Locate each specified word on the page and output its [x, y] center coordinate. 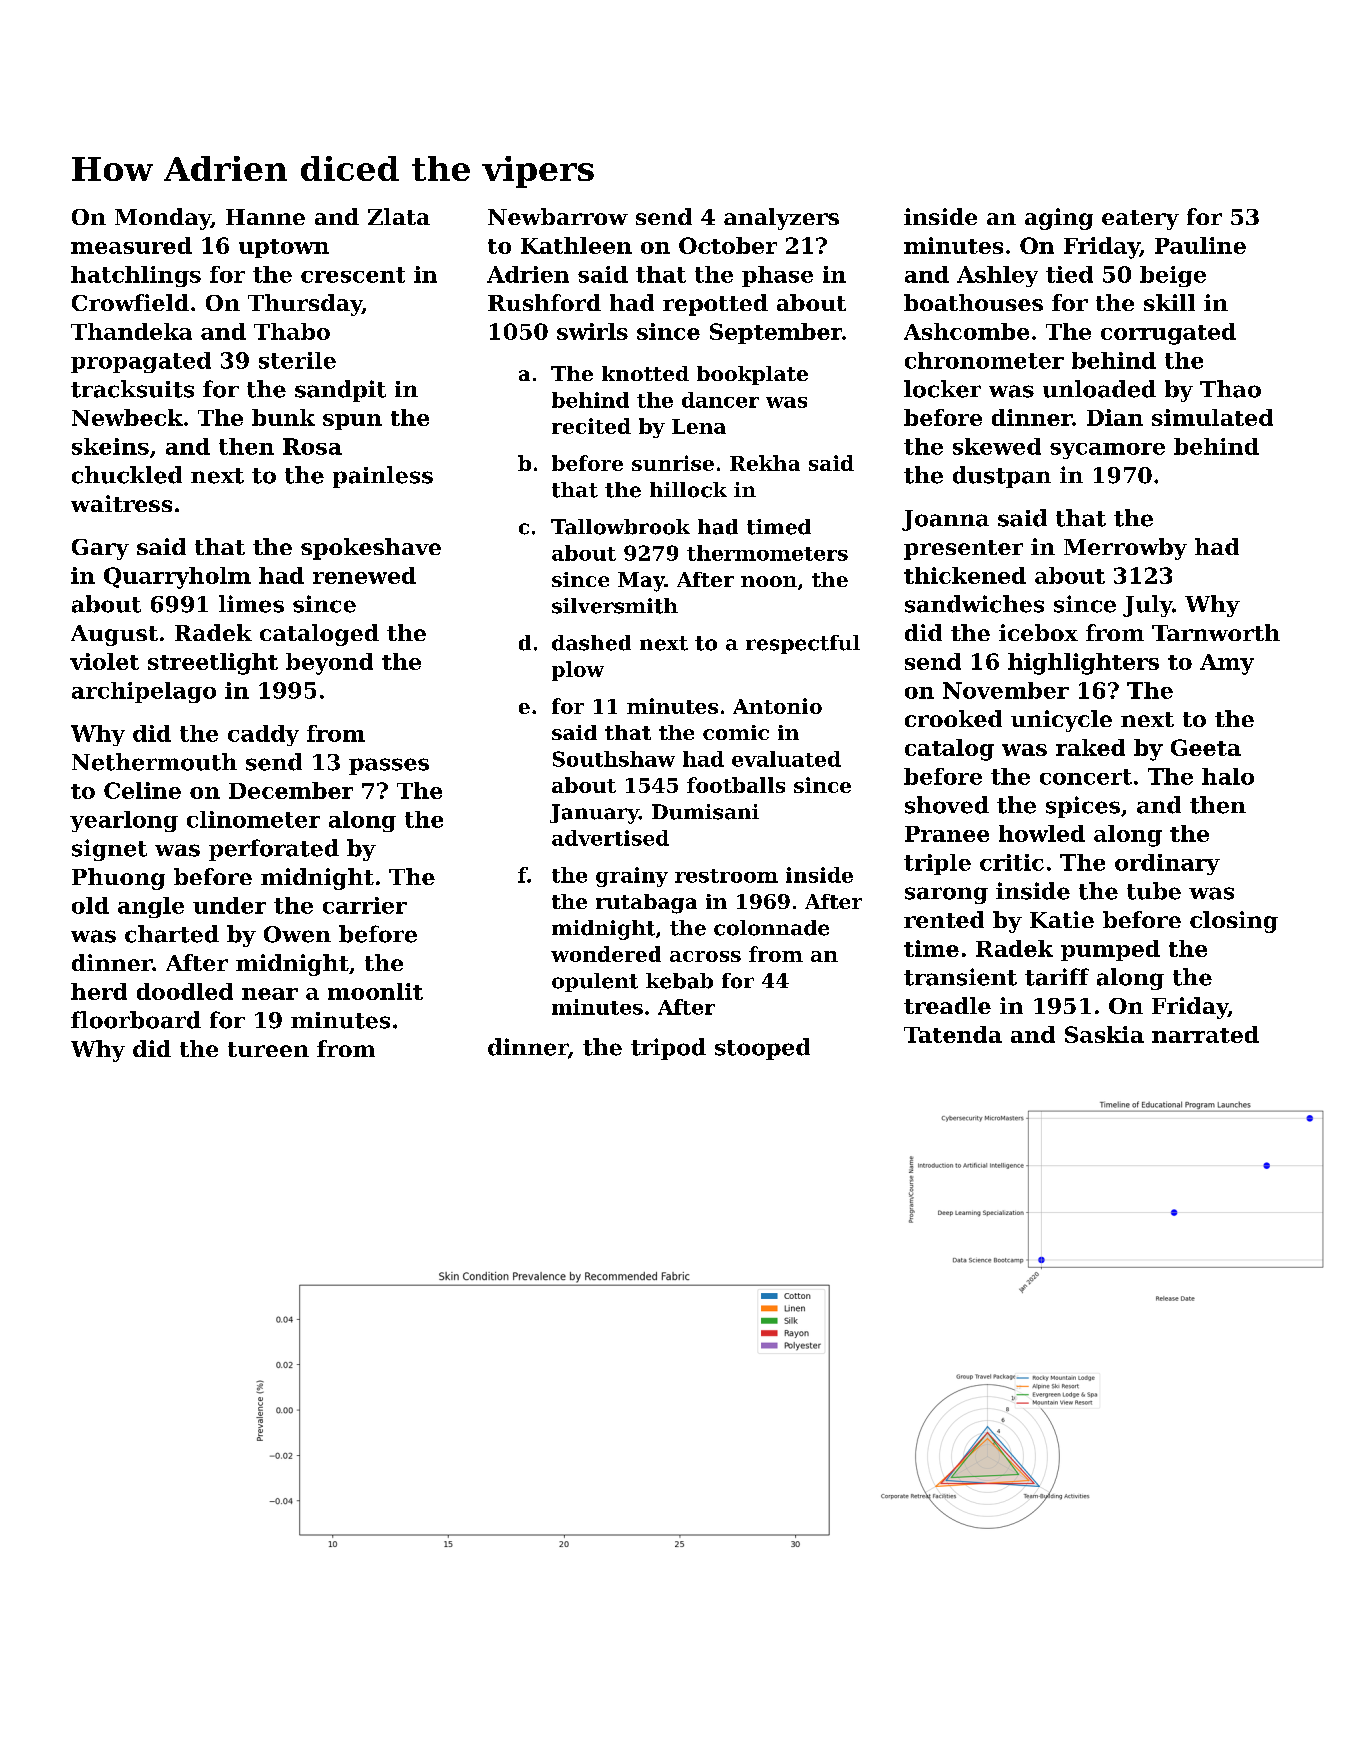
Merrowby [1125, 549]
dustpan [1002, 477]
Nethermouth [154, 762]
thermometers [767, 553]
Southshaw [614, 759]
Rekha [765, 463]
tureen [268, 1049]
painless [383, 477]
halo [1228, 776]
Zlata [399, 216]
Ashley [997, 276]
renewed [364, 575]
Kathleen [576, 245]
